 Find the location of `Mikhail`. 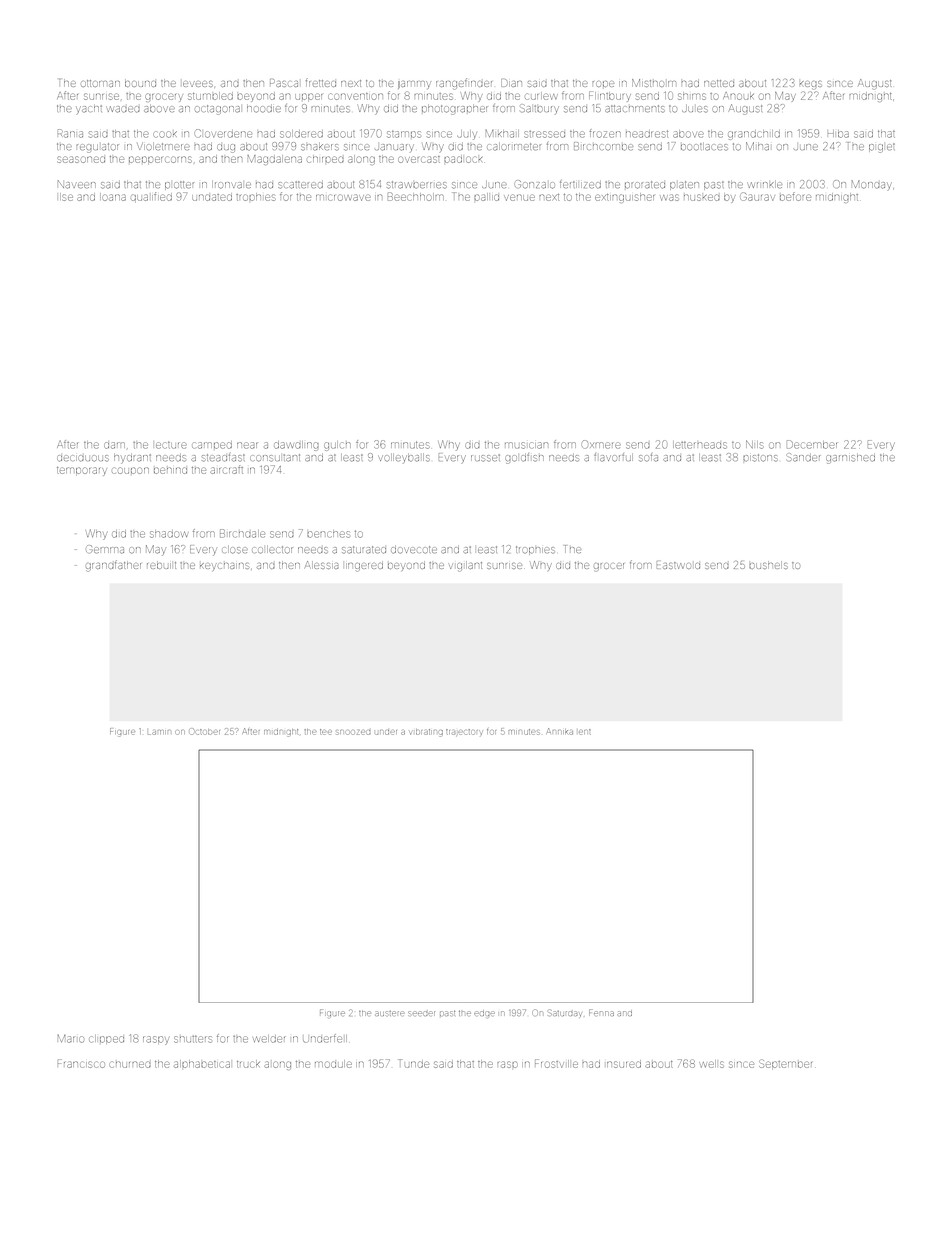

Mikhail is located at coordinates (502, 134).
